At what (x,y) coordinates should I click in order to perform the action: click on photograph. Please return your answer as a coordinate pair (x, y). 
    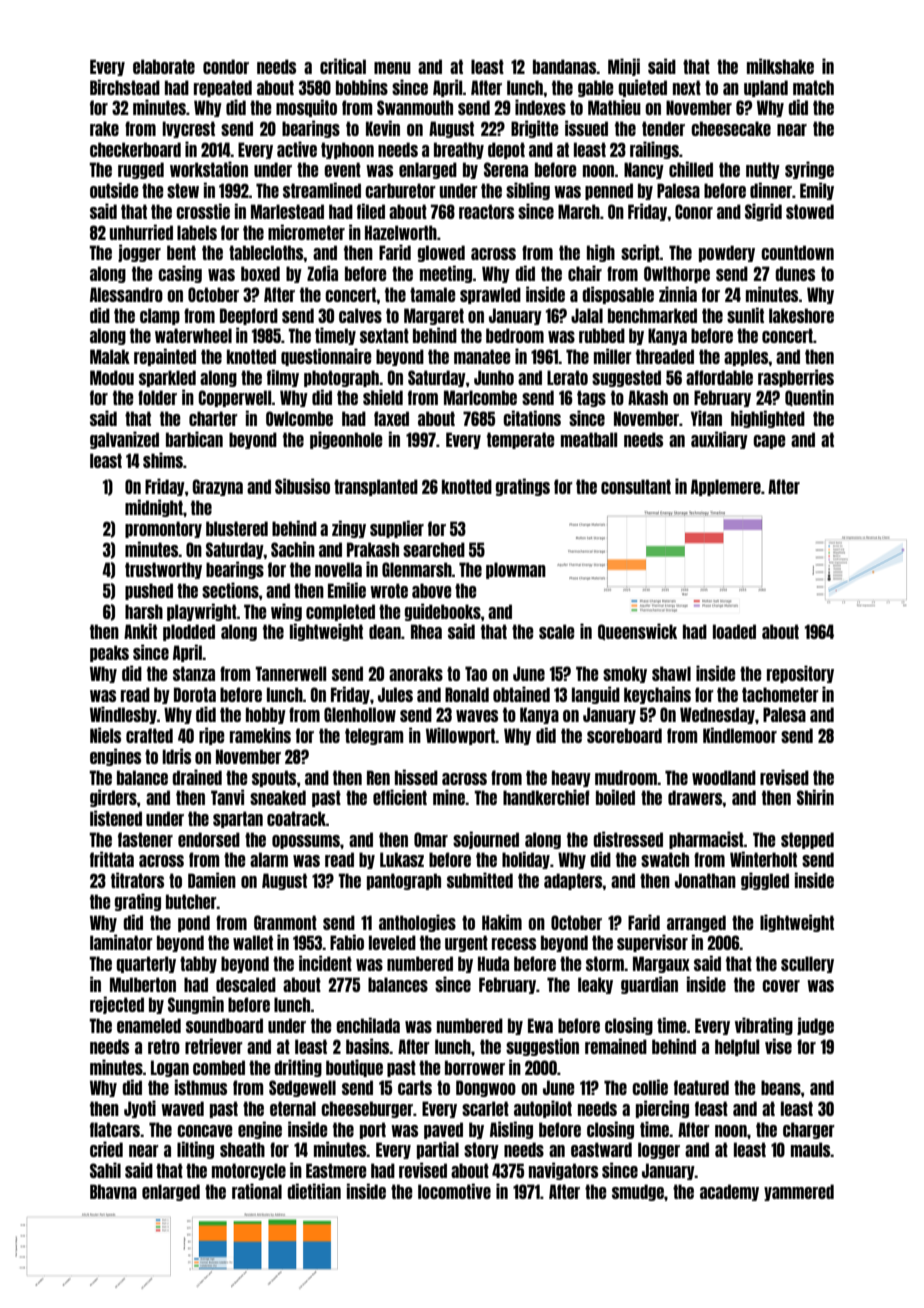
    Looking at the image, I should click on (341, 378).
